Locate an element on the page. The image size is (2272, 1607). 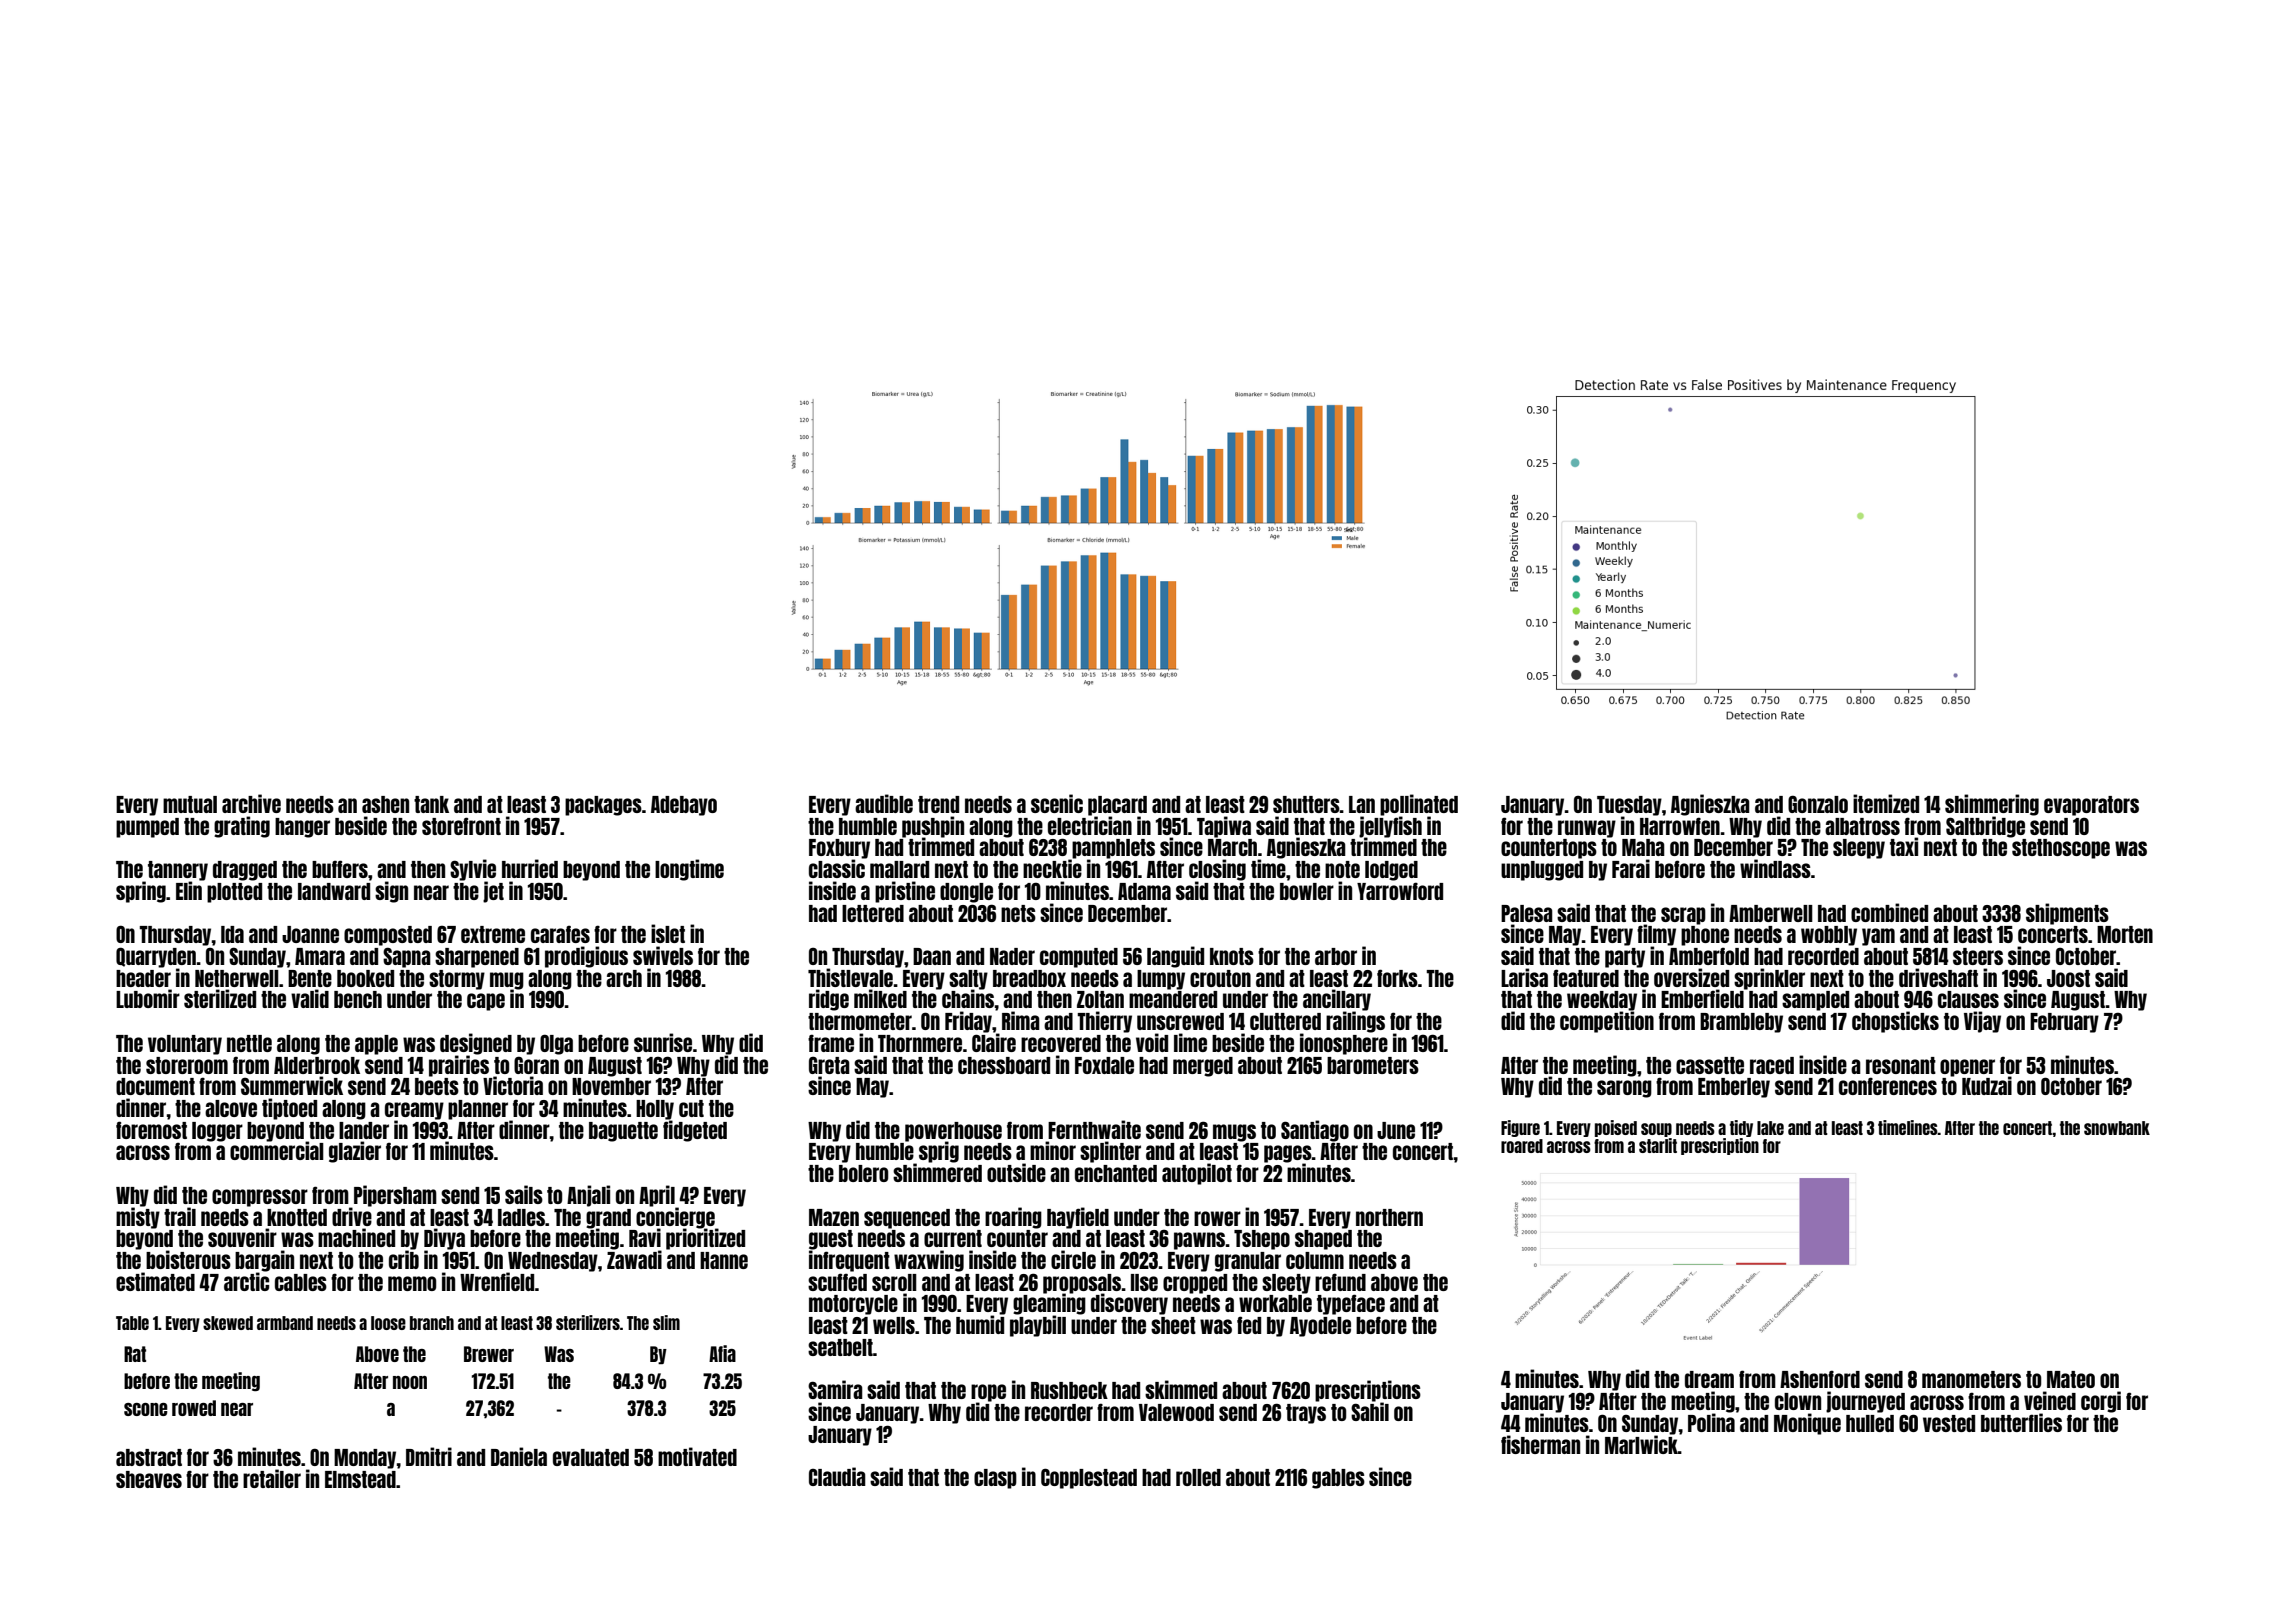
manometers is located at coordinates (1971, 1379).
